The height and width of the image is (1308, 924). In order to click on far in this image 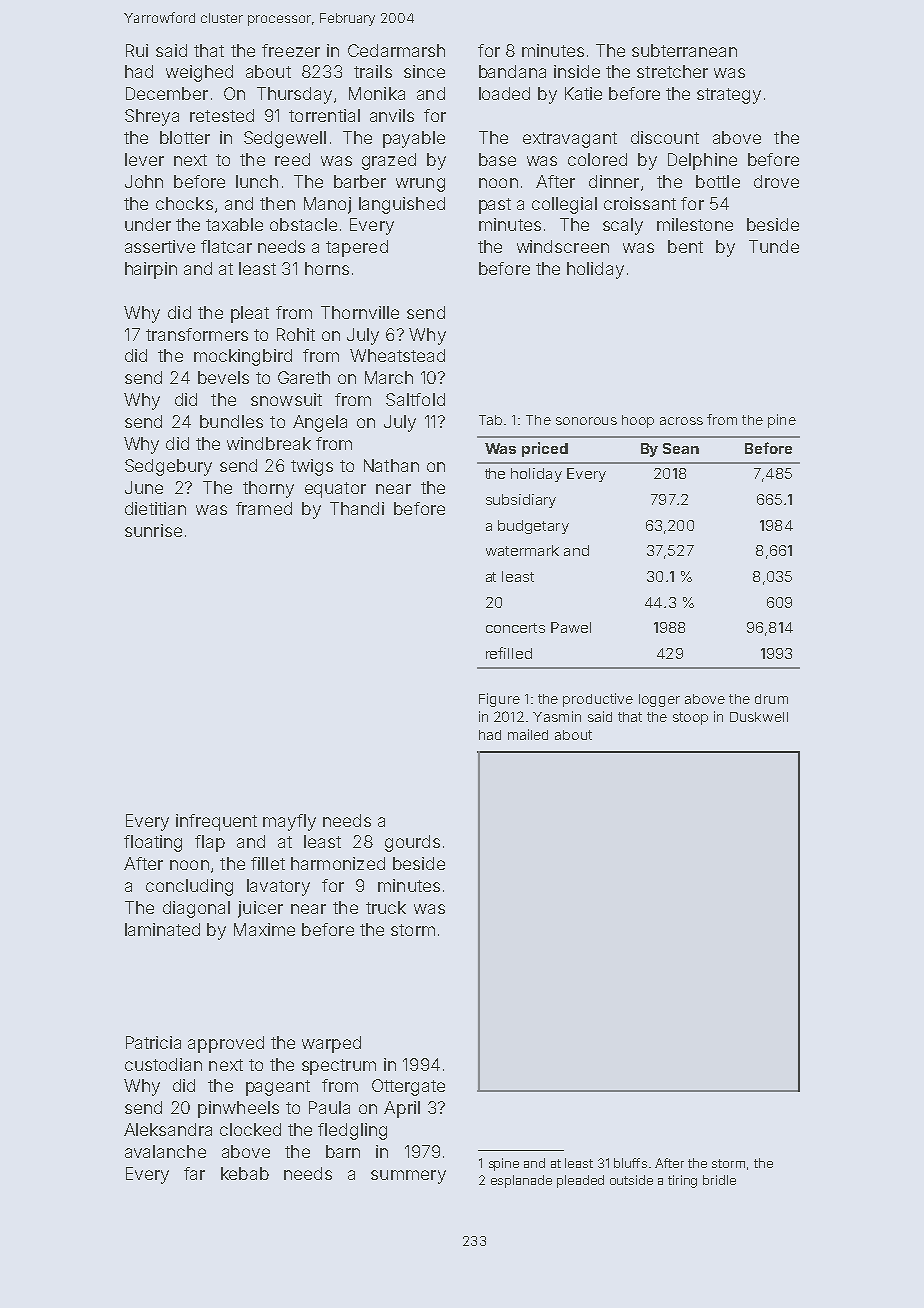, I will do `click(194, 1173)`.
